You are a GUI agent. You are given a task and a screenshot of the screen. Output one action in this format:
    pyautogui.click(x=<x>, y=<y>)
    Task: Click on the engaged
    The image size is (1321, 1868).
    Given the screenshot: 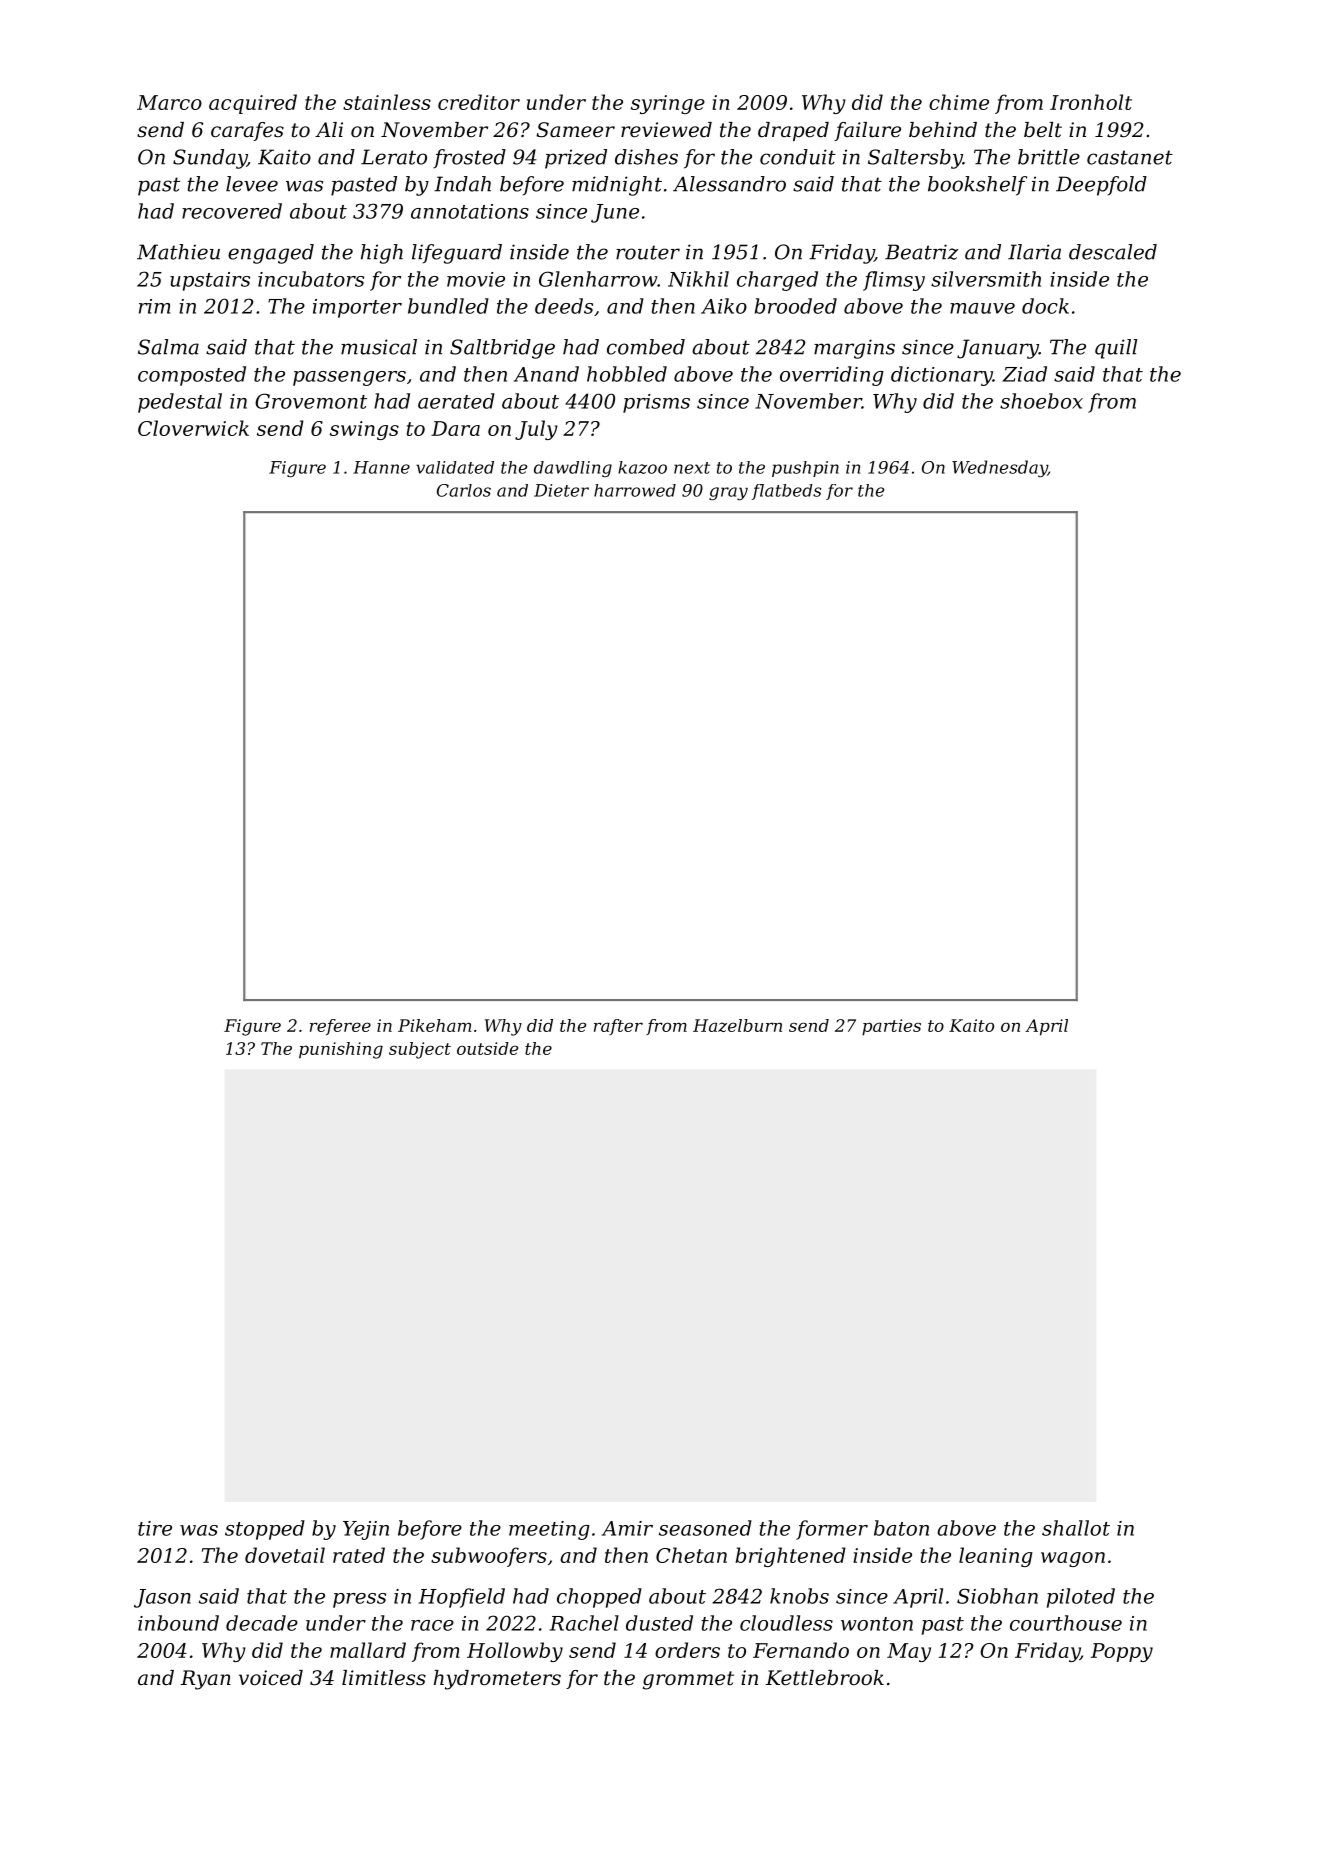 What is the action you would take?
    pyautogui.click(x=271, y=254)
